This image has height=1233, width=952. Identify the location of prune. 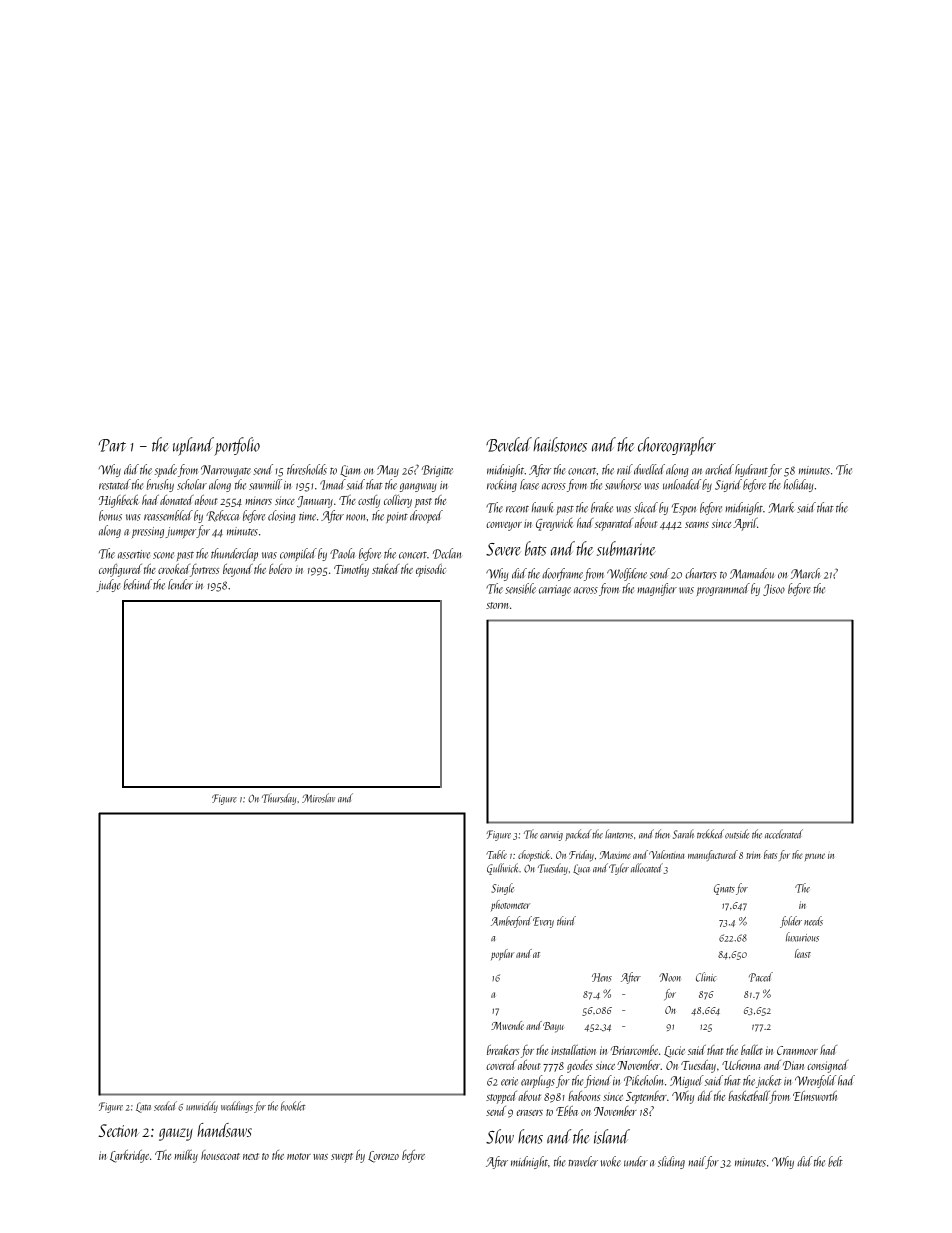
(815, 857).
